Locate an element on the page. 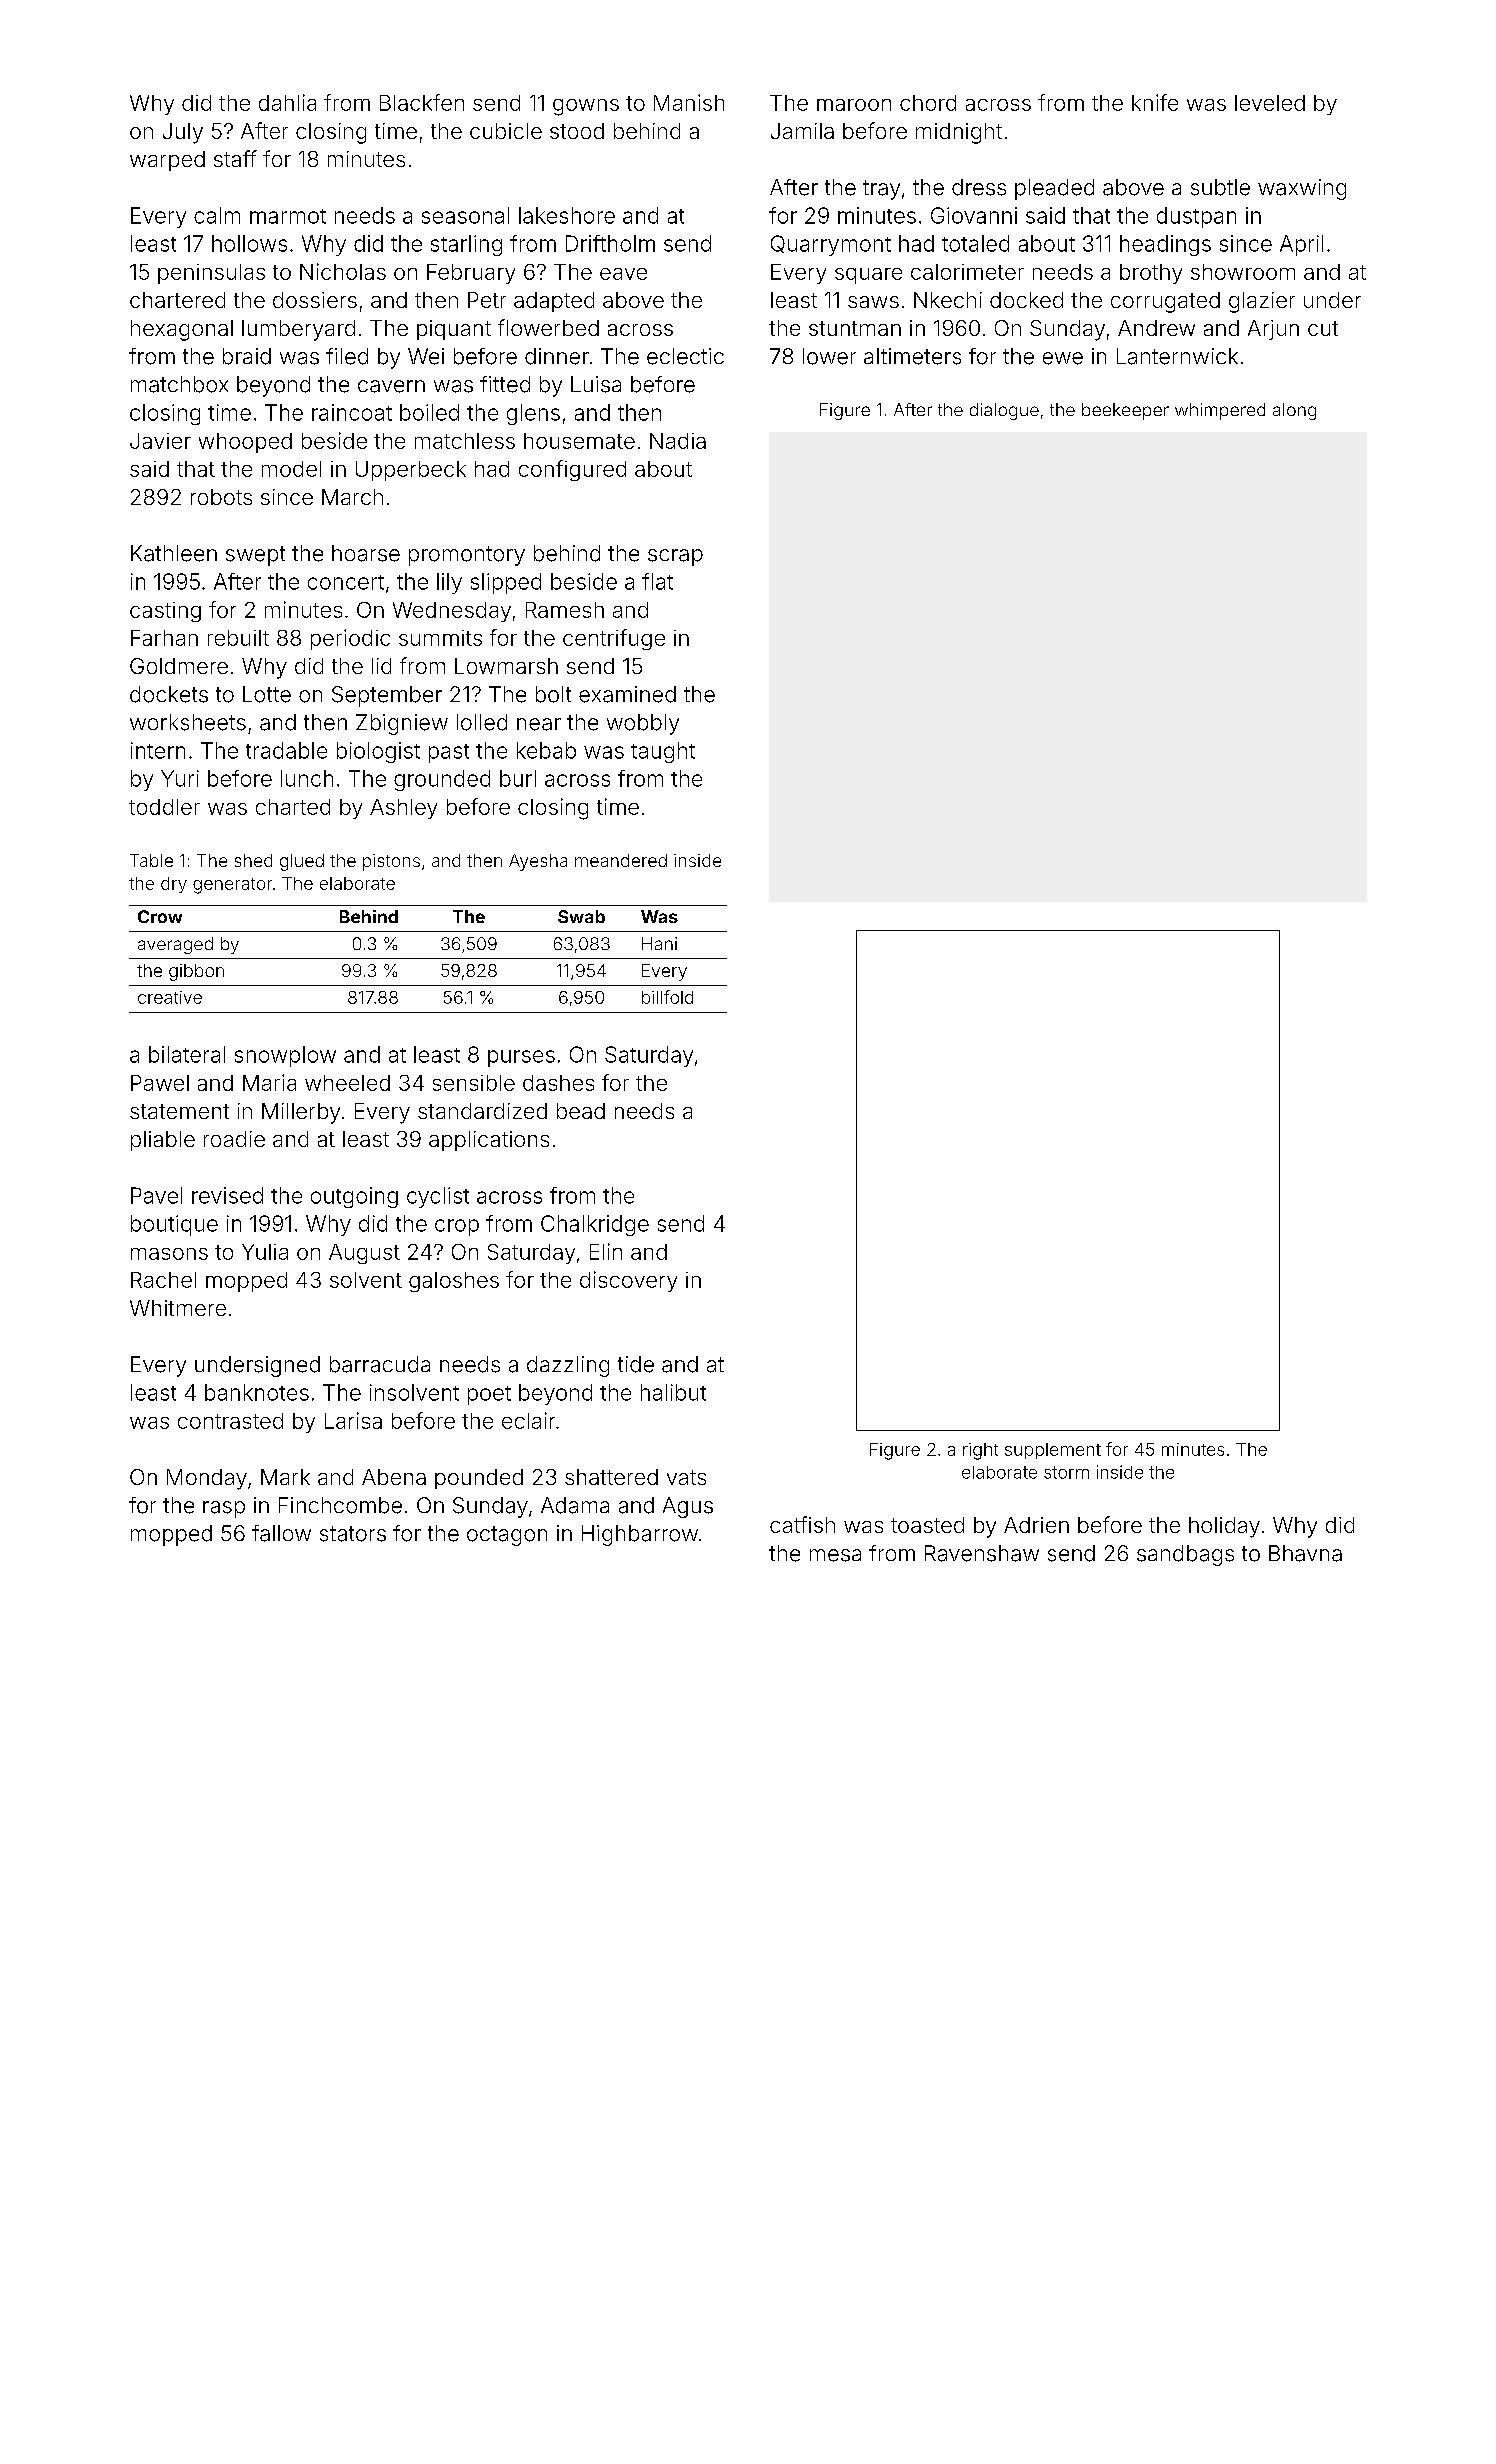 The image size is (1496, 2464). fallow is located at coordinates (281, 1533).
